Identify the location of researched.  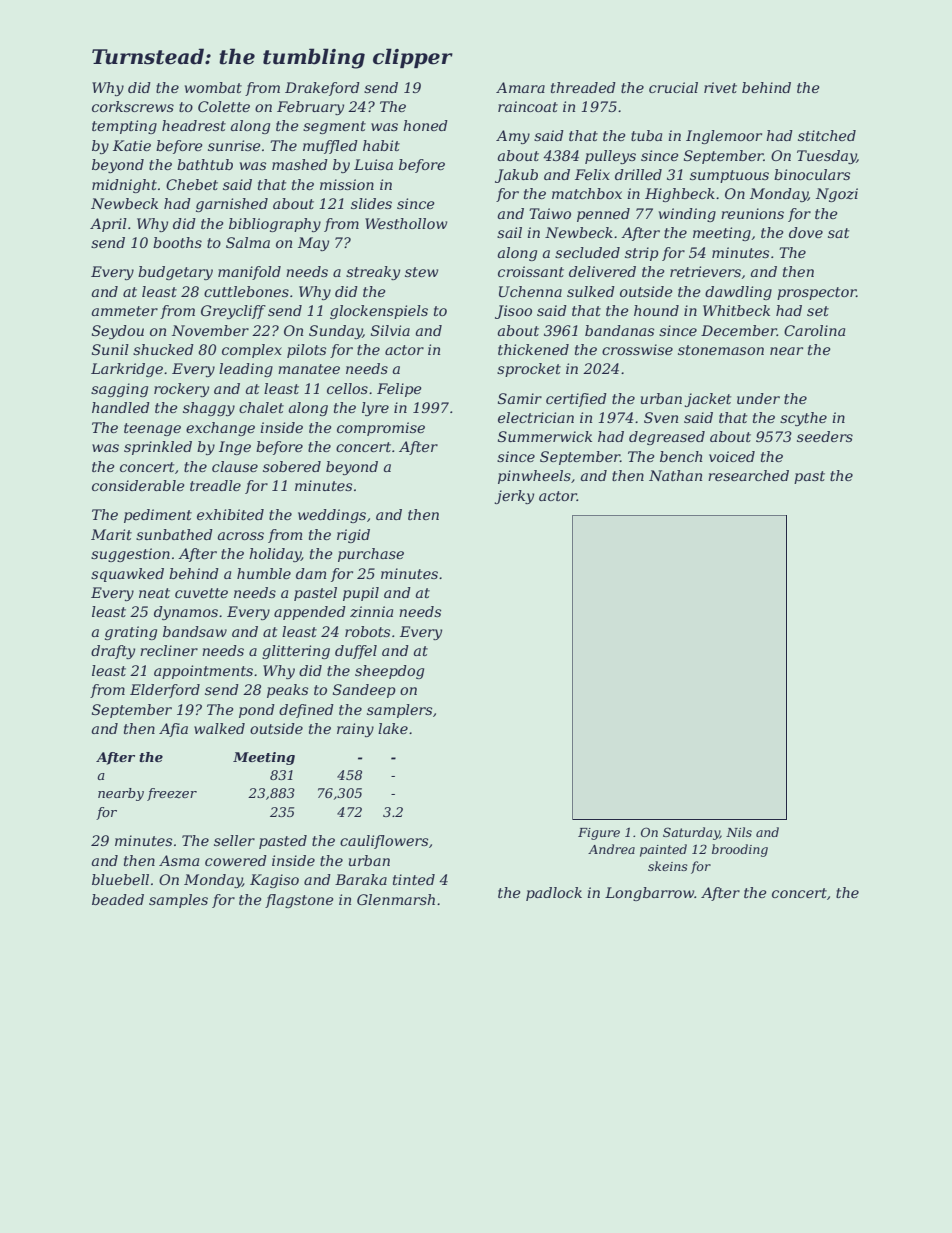
(748, 475).
